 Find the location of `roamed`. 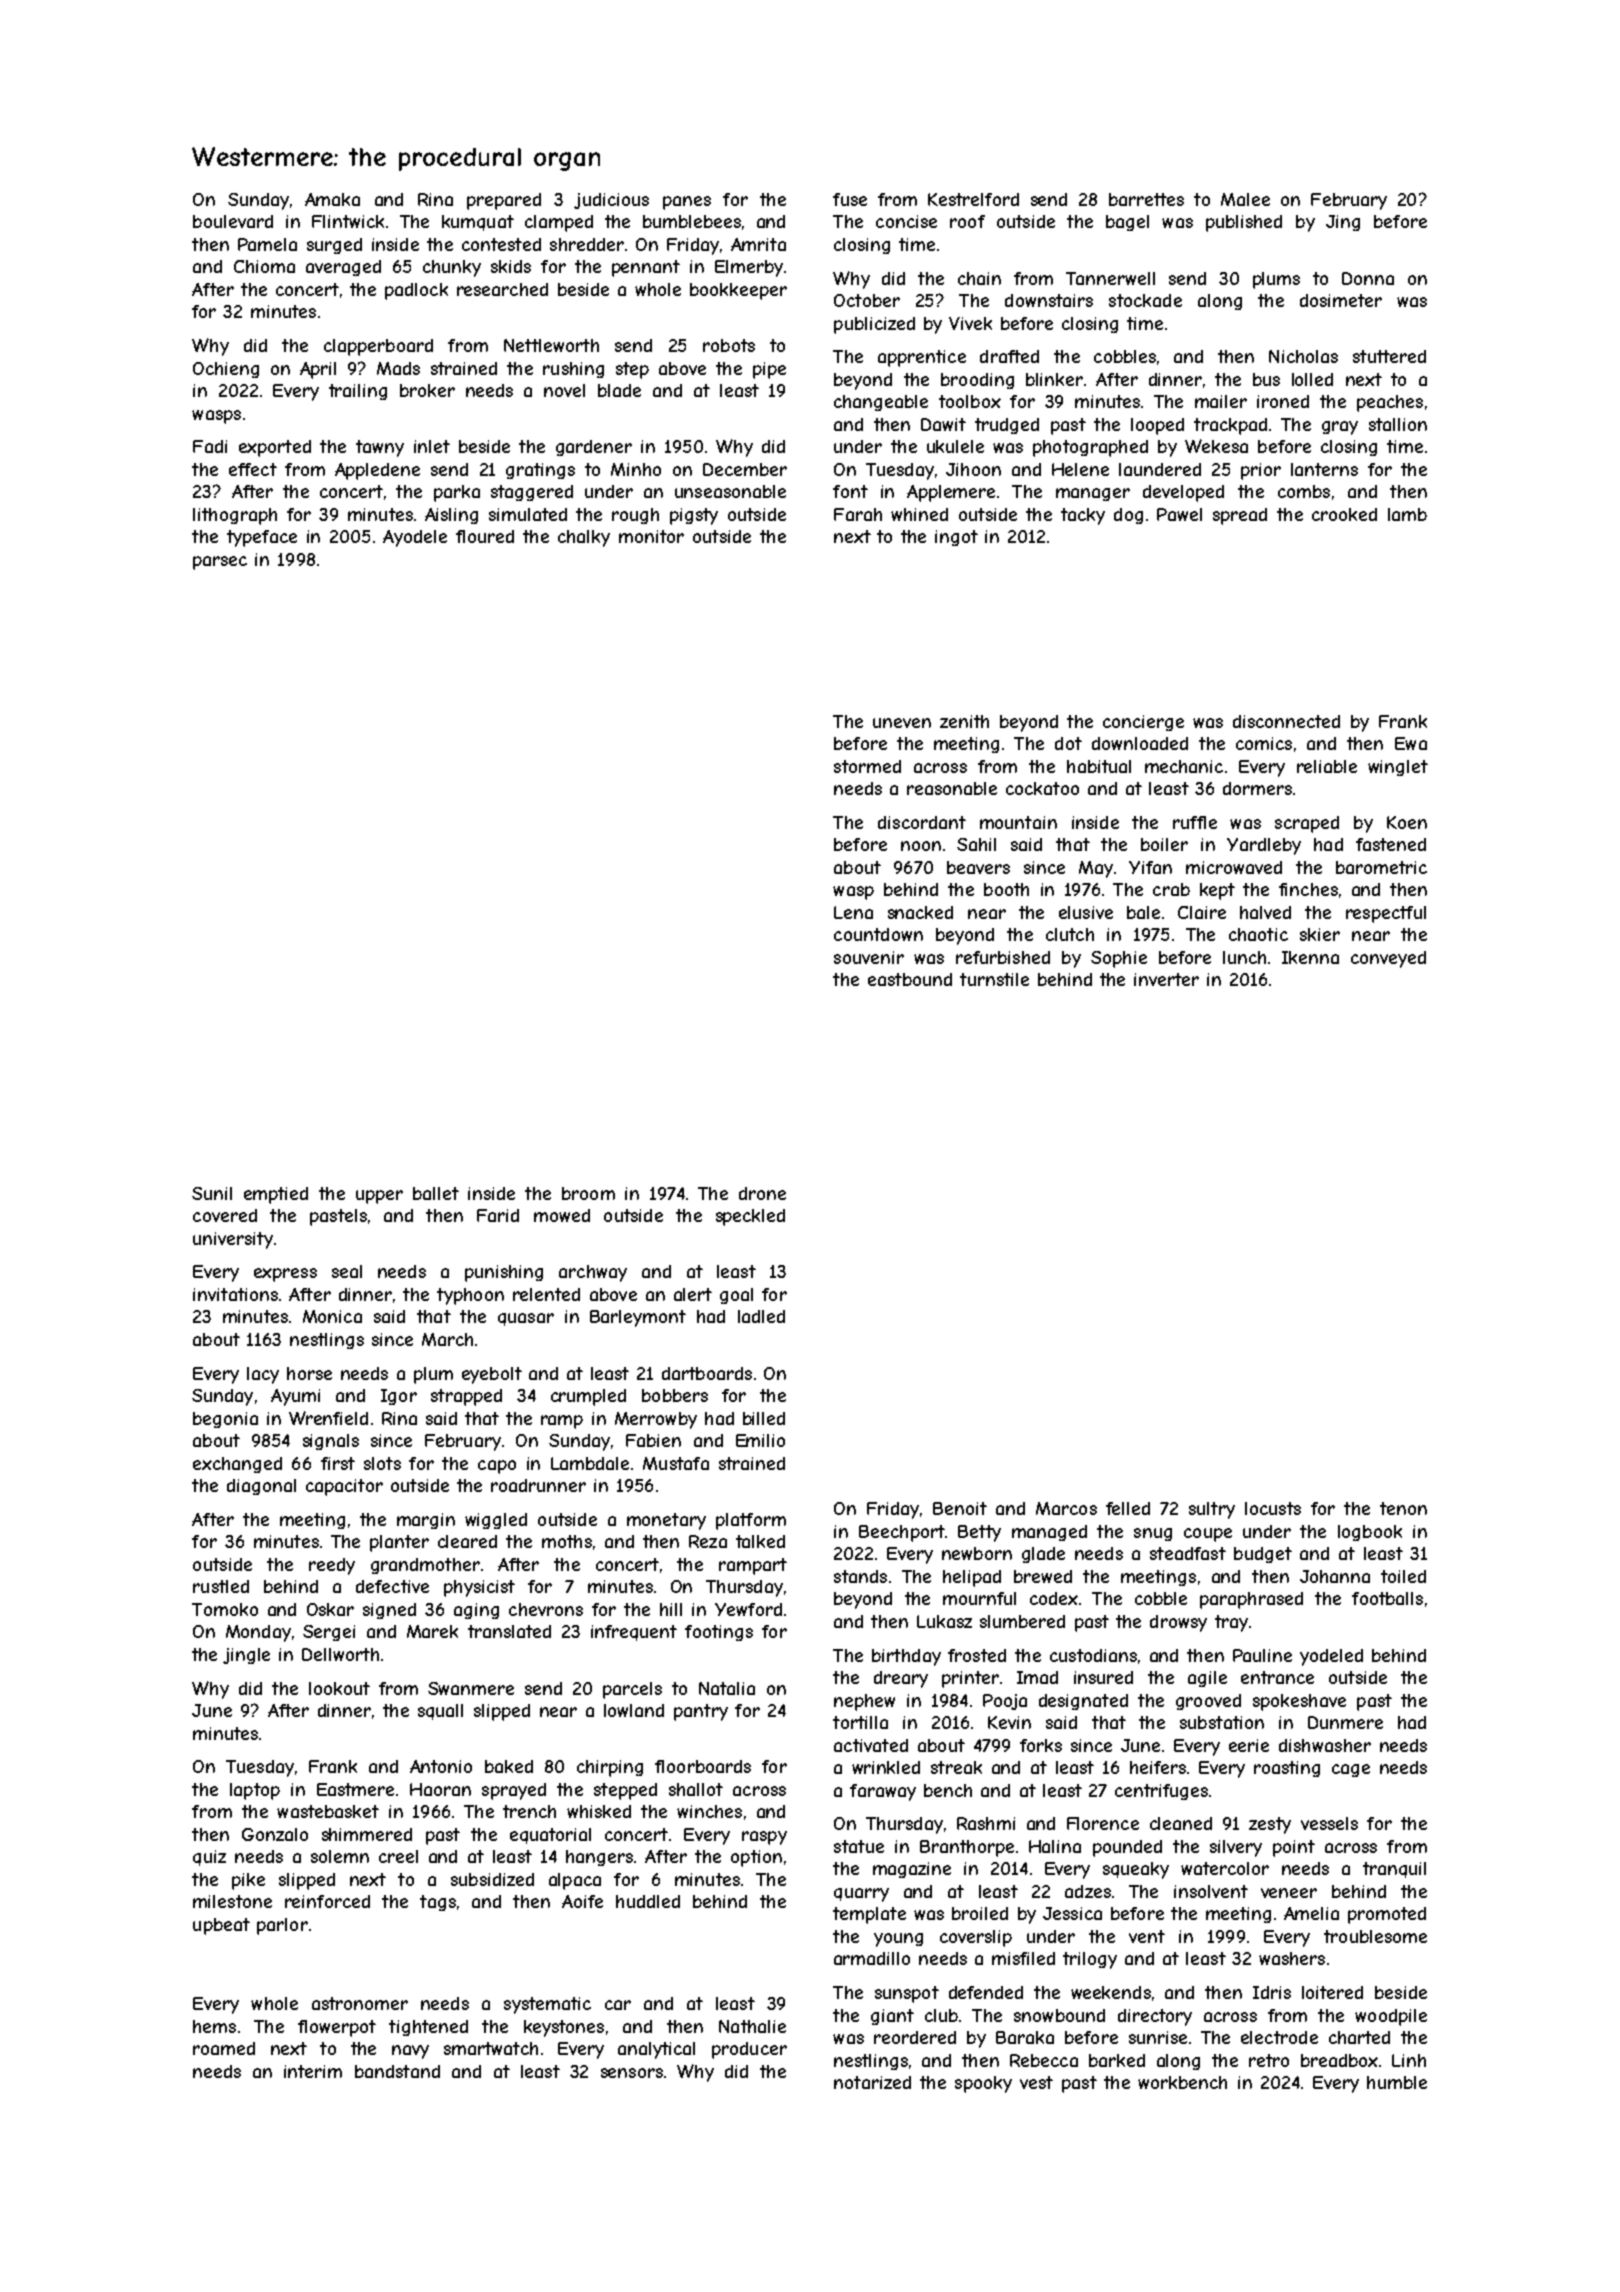

roamed is located at coordinates (224, 2048).
